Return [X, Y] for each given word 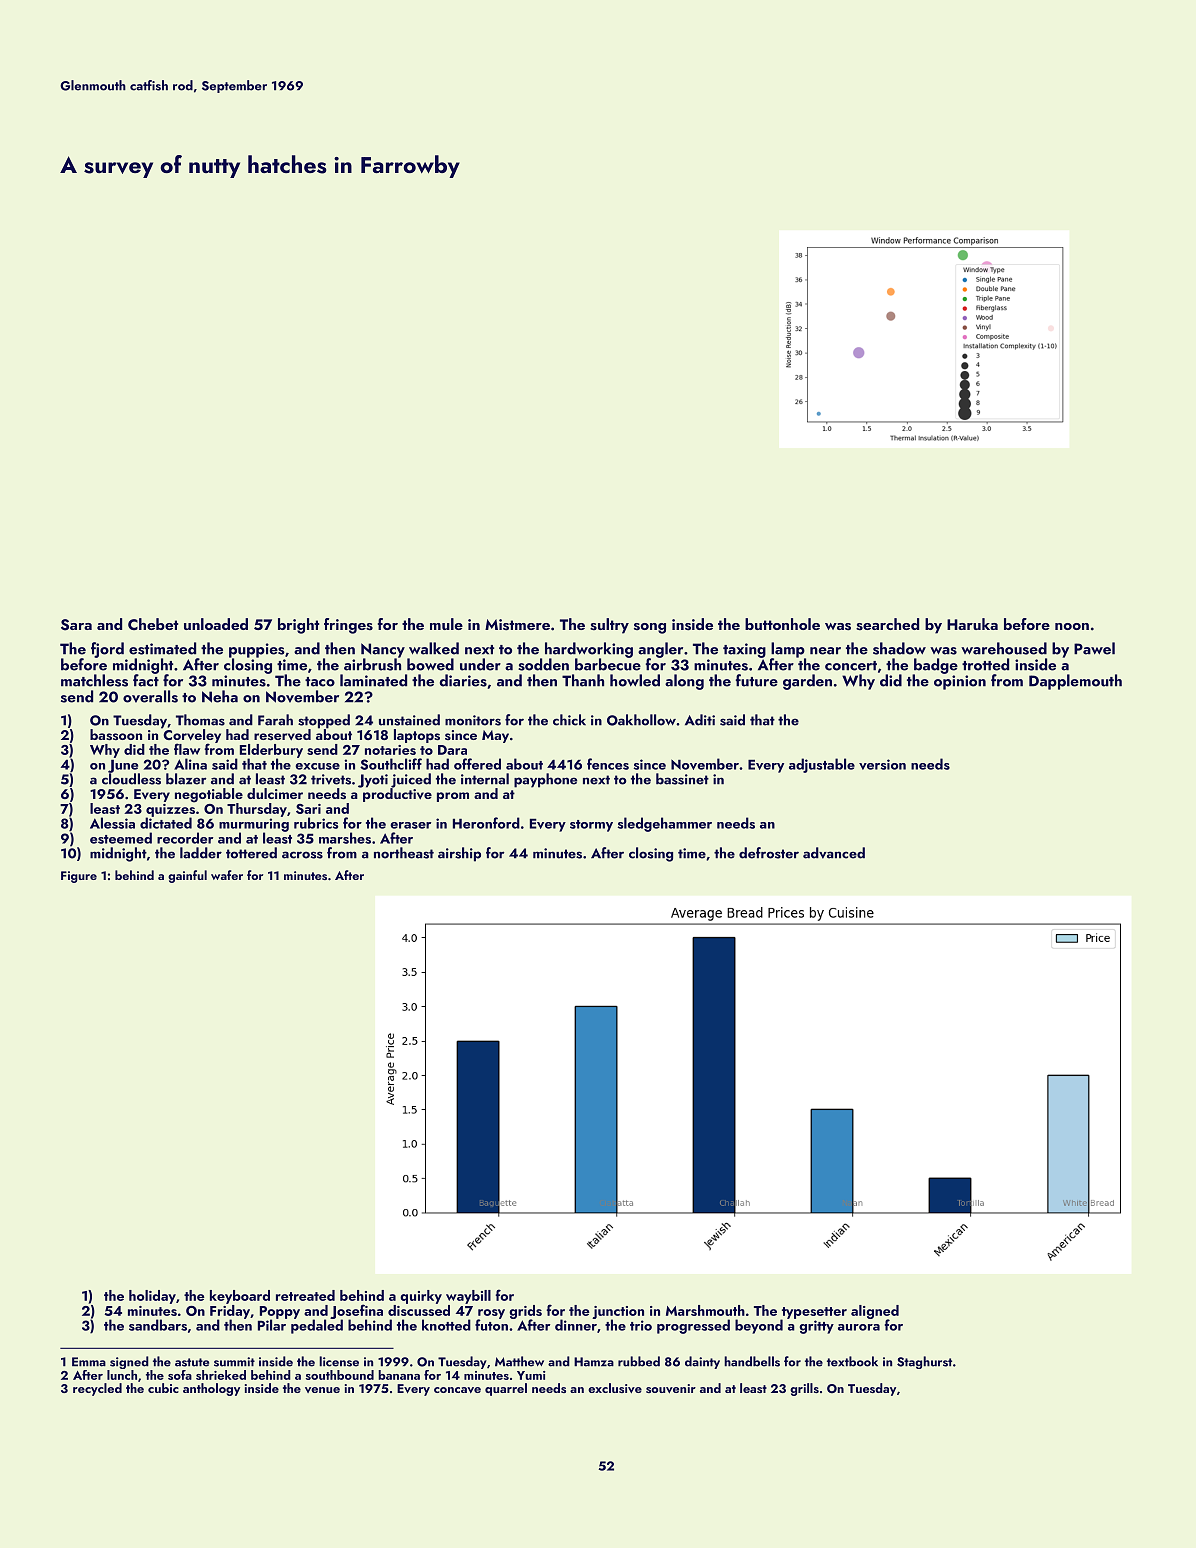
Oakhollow [641, 720]
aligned [875, 1312]
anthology [211, 1389]
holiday [152, 1297]
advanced [834, 853]
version [882, 764]
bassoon [116, 735]
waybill [468, 1297]
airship [459, 854]
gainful [187, 876]
